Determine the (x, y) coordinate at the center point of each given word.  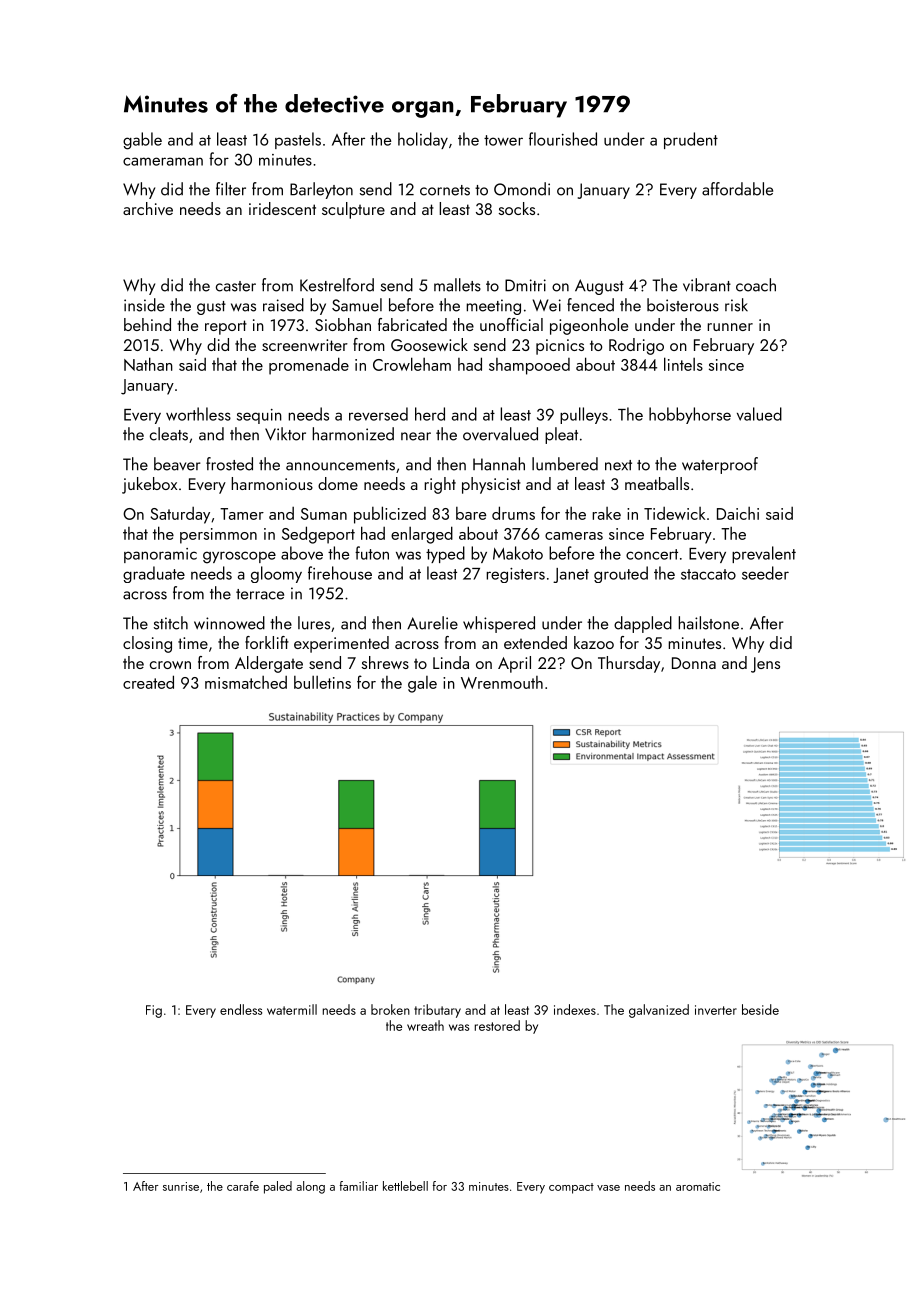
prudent (691, 140)
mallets (457, 285)
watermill (292, 1009)
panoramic (160, 555)
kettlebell (405, 1186)
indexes (575, 1009)
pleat (561, 435)
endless (241, 1009)
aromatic (698, 1186)
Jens (765, 665)
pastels (298, 140)
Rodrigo (636, 346)
